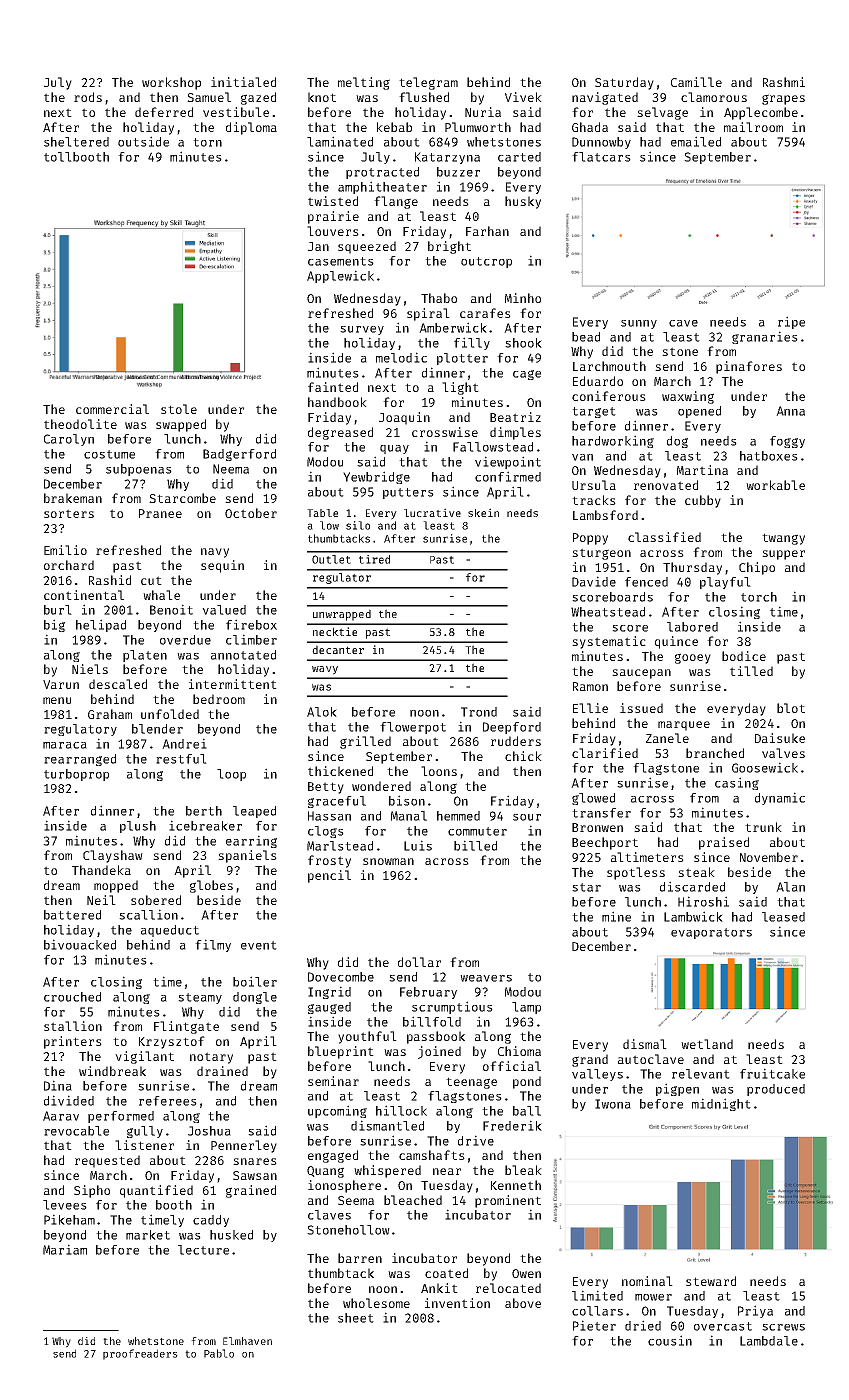 Image resolution: width=849 pixels, height=1400 pixels. Describe the element at coordinates (356, 1318) in the screenshot. I see `sheet` at that location.
